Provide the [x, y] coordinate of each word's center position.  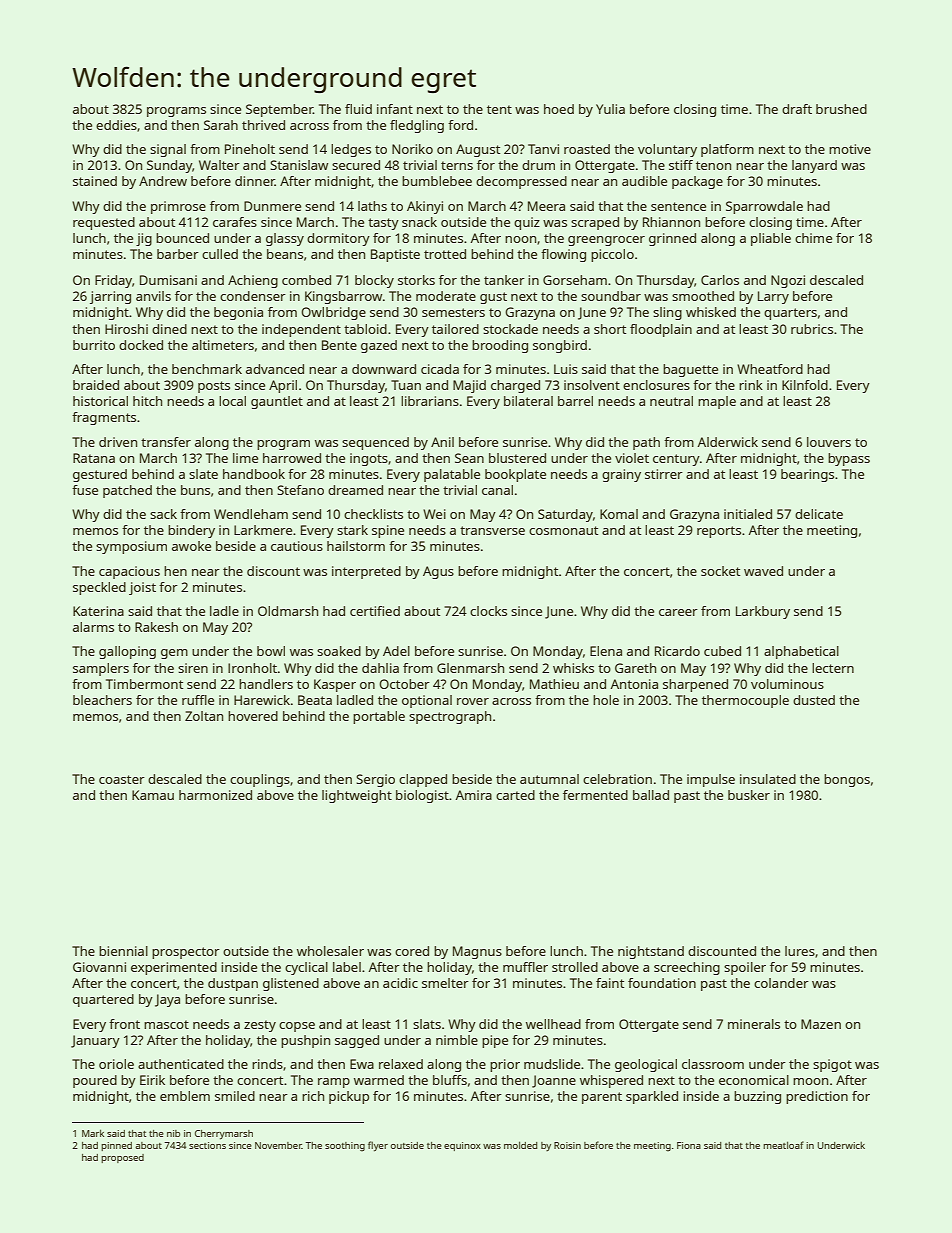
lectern [833, 668]
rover [473, 701]
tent [499, 109]
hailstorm [356, 546]
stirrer [664, 474]
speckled [99, 588]
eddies [116, 125]
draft [797, 109]
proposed [122, 1158]
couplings [260, 780]
